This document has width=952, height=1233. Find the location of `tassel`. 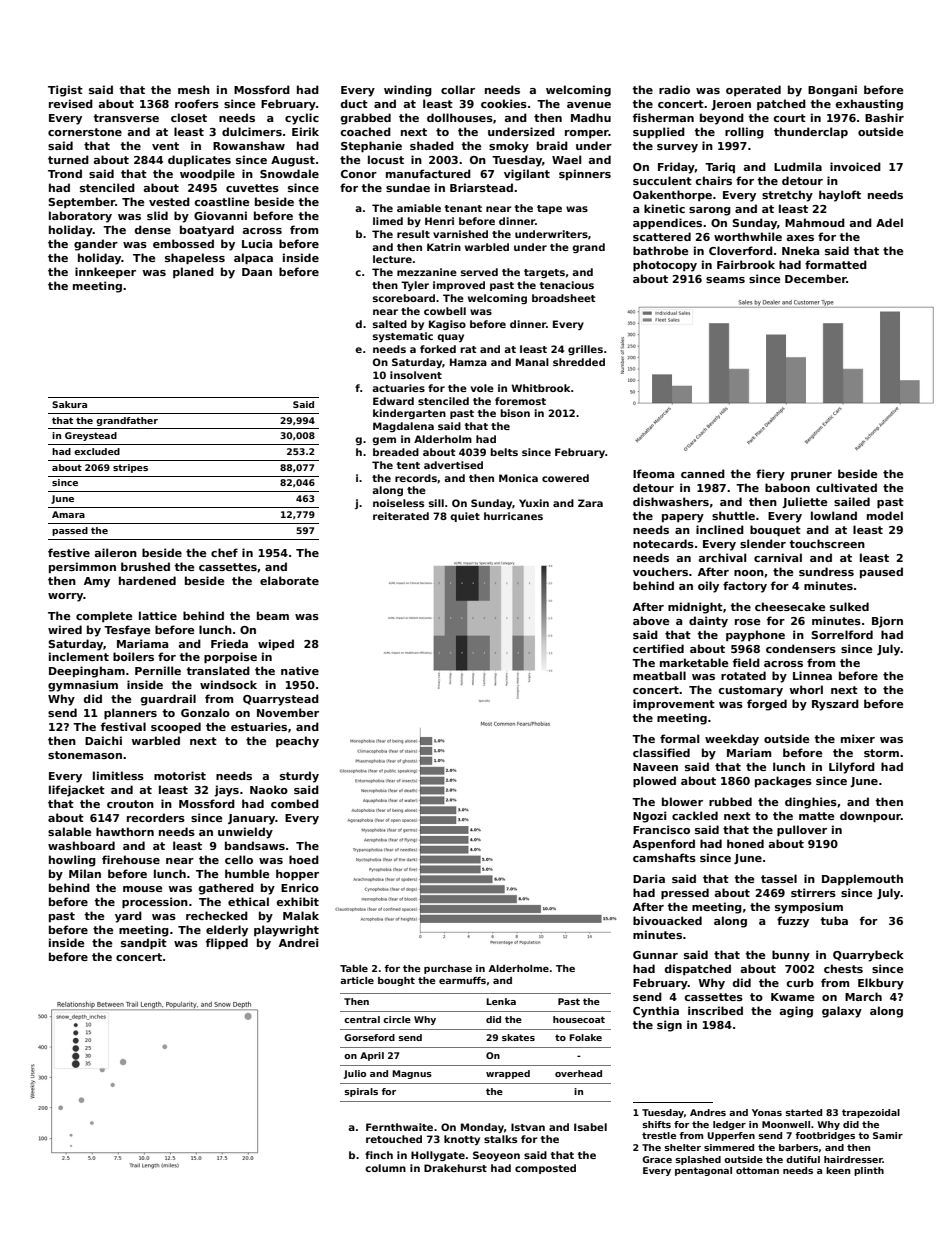

tassel is located at coordinates (779, 878).
